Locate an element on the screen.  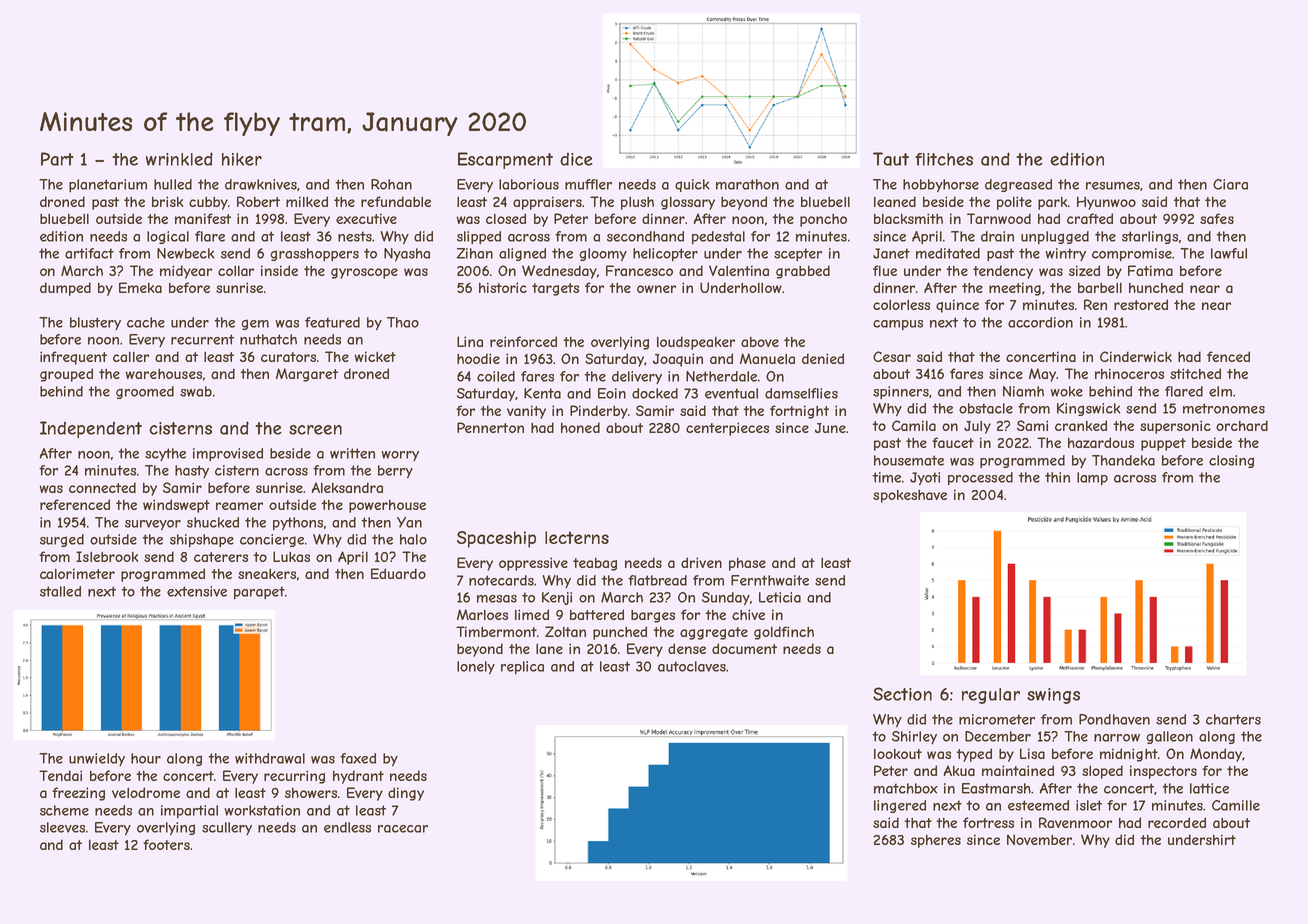
caterers is located at coordinates (221, 557).
